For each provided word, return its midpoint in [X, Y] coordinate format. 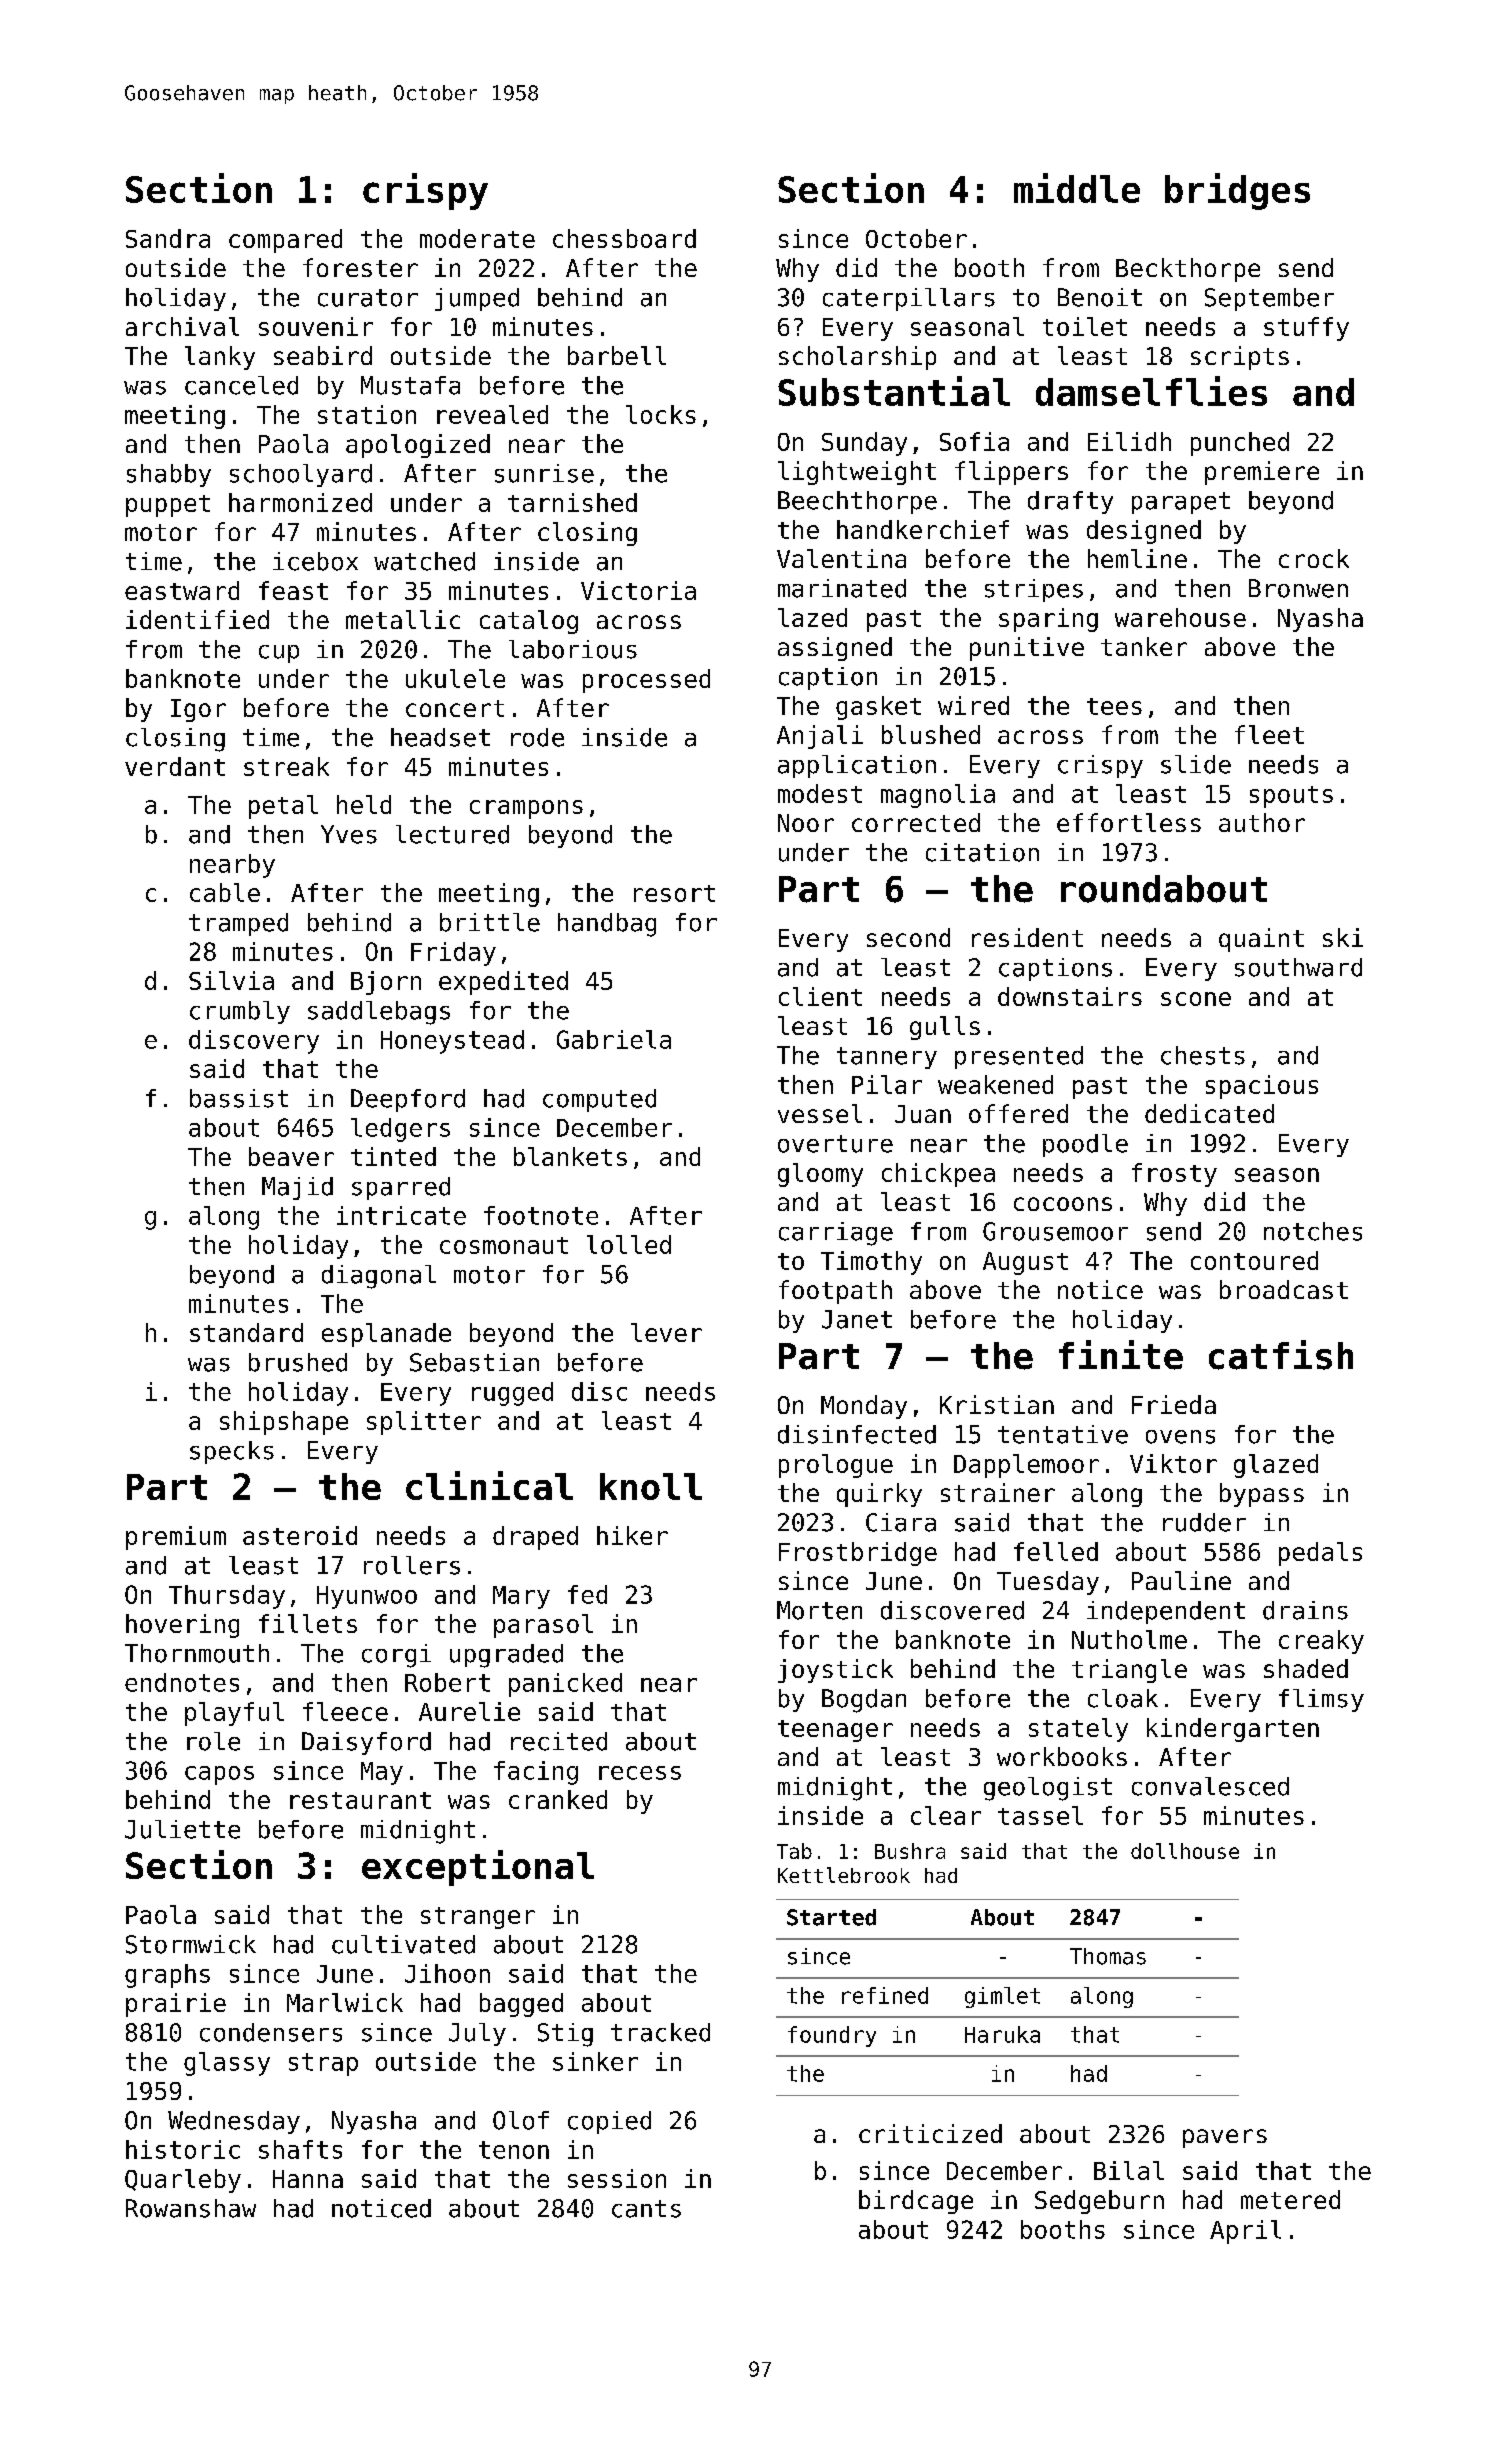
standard [246, 1332]
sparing [1048, 620]
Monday [864, 1407]
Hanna [308, 2179]
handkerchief [923, 529]
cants [646, 2209]
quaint [1261, 940]
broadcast [1284, 1289]
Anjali [820, 737]
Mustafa [410, 385]
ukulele [455, 678]
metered [1290, 2199]
